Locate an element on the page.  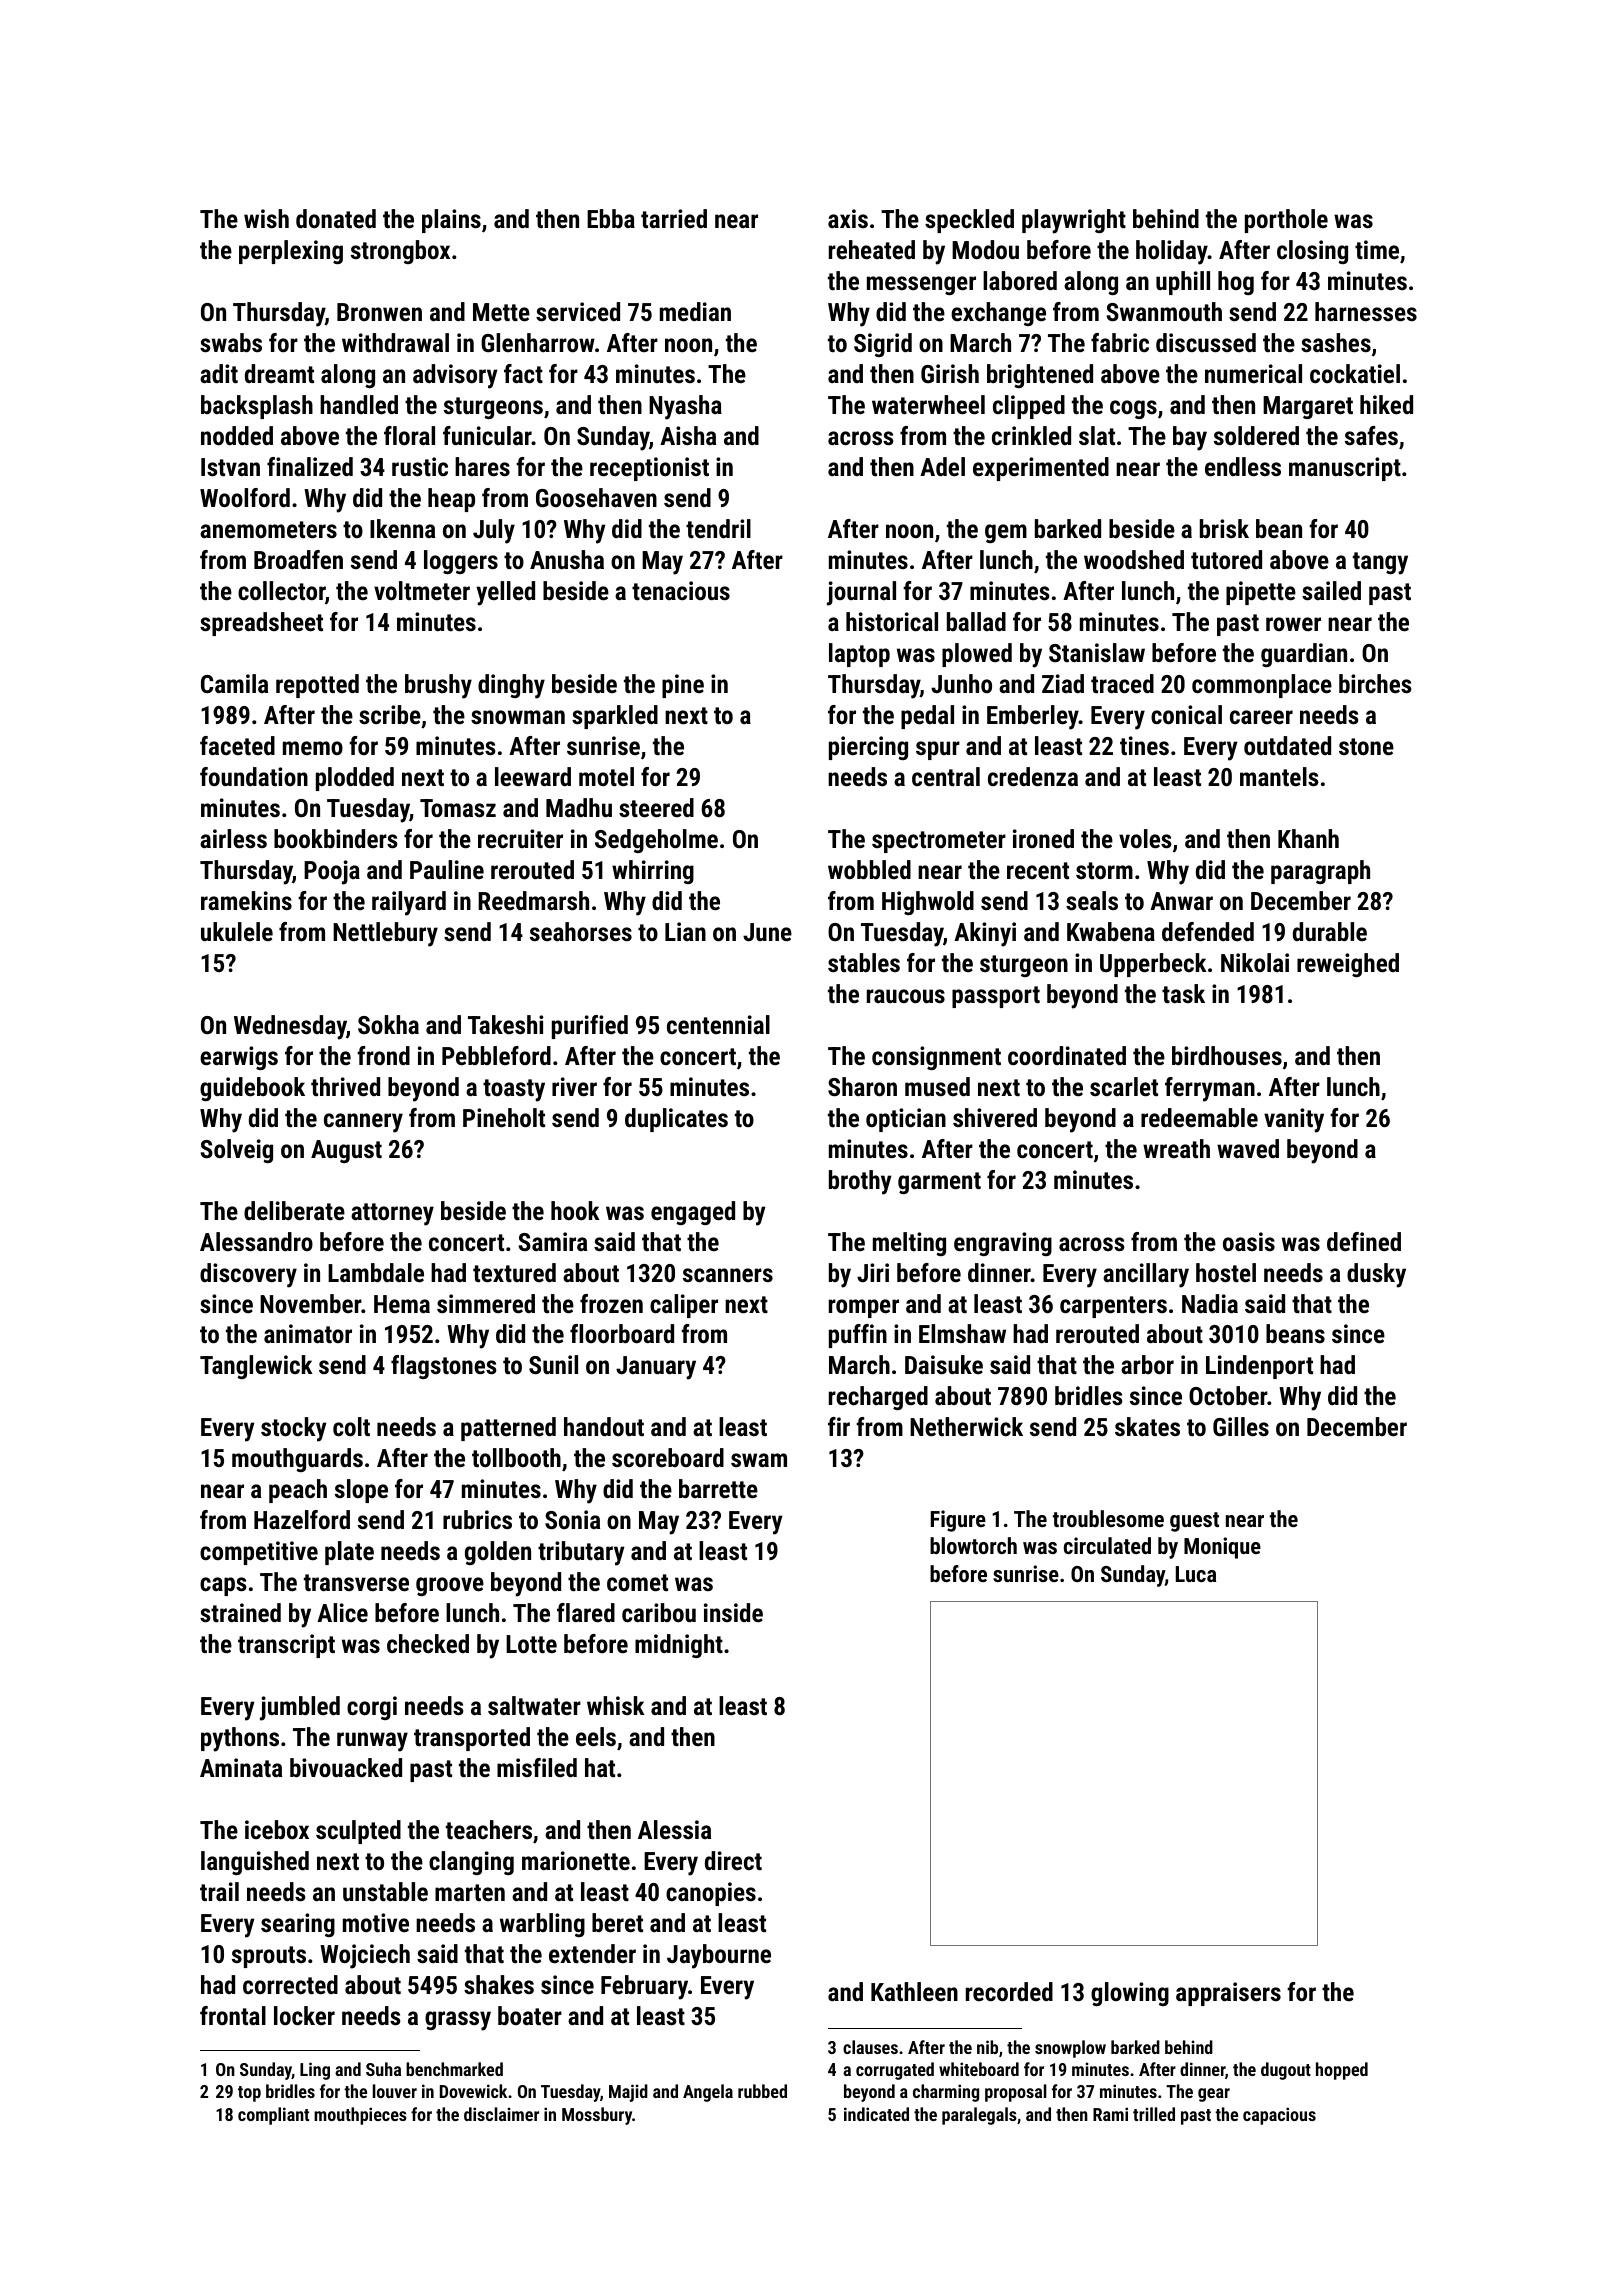
wish is located at coordinates (266, 218).
